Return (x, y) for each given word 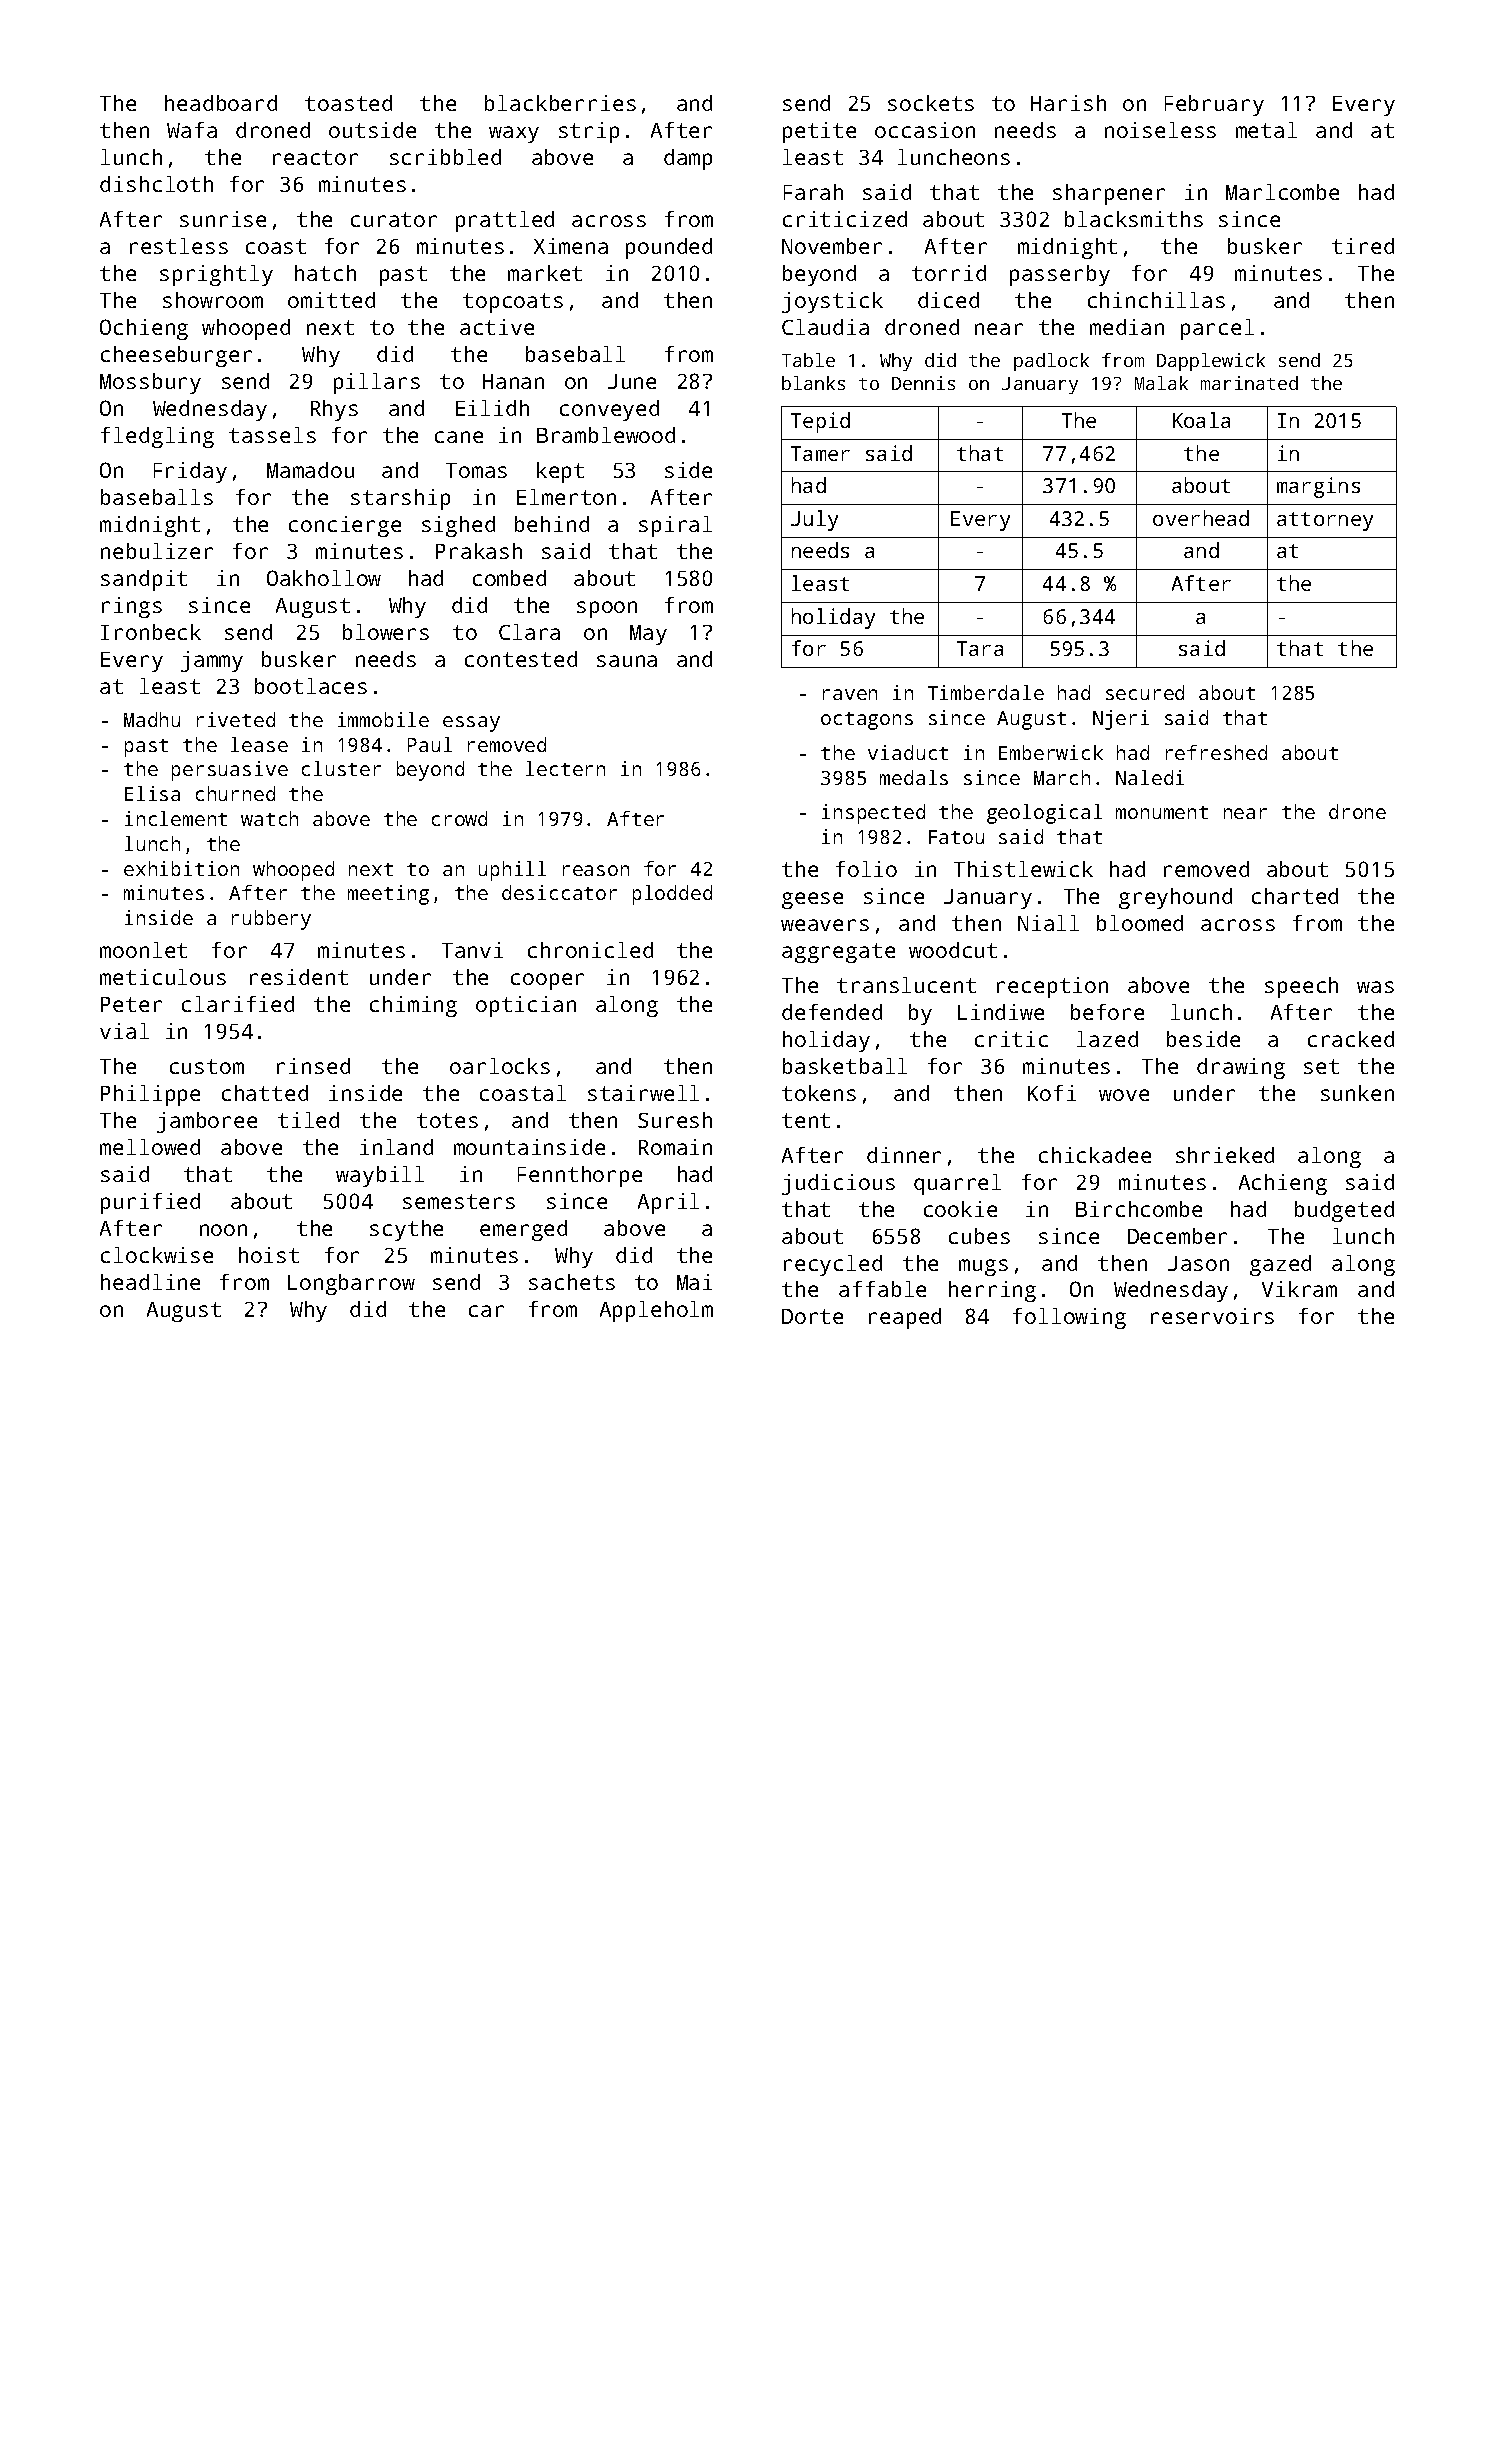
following (1069, 1318)
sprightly (216, 275)
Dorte (812, 1316)
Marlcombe (1282, 192)
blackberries (560, 103)
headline (150, 1282)
